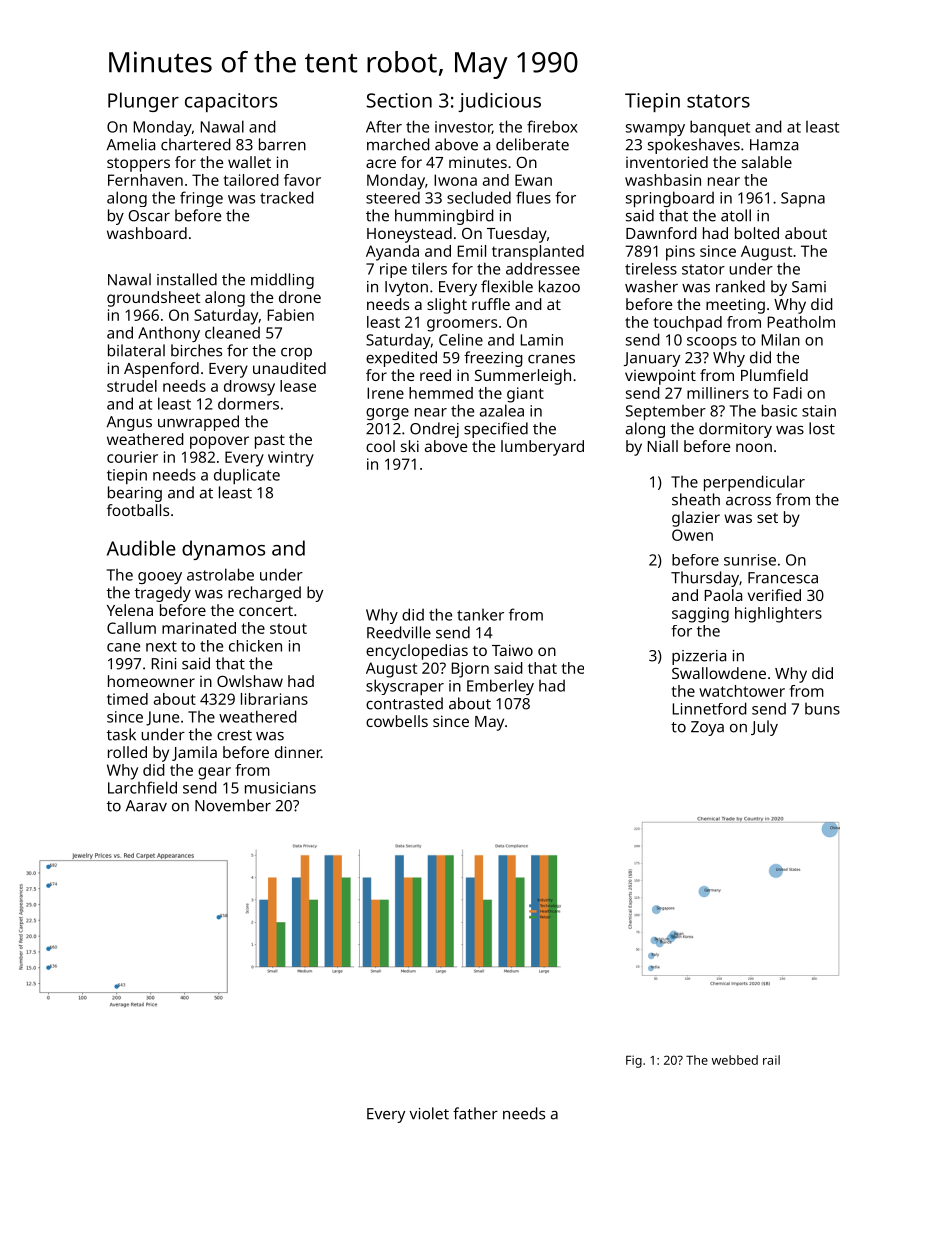 The image size is (952, 1233). What do you see at coordinates (149, 216) in the image?
I see `Oscar` at bounding box center [149, 216].
